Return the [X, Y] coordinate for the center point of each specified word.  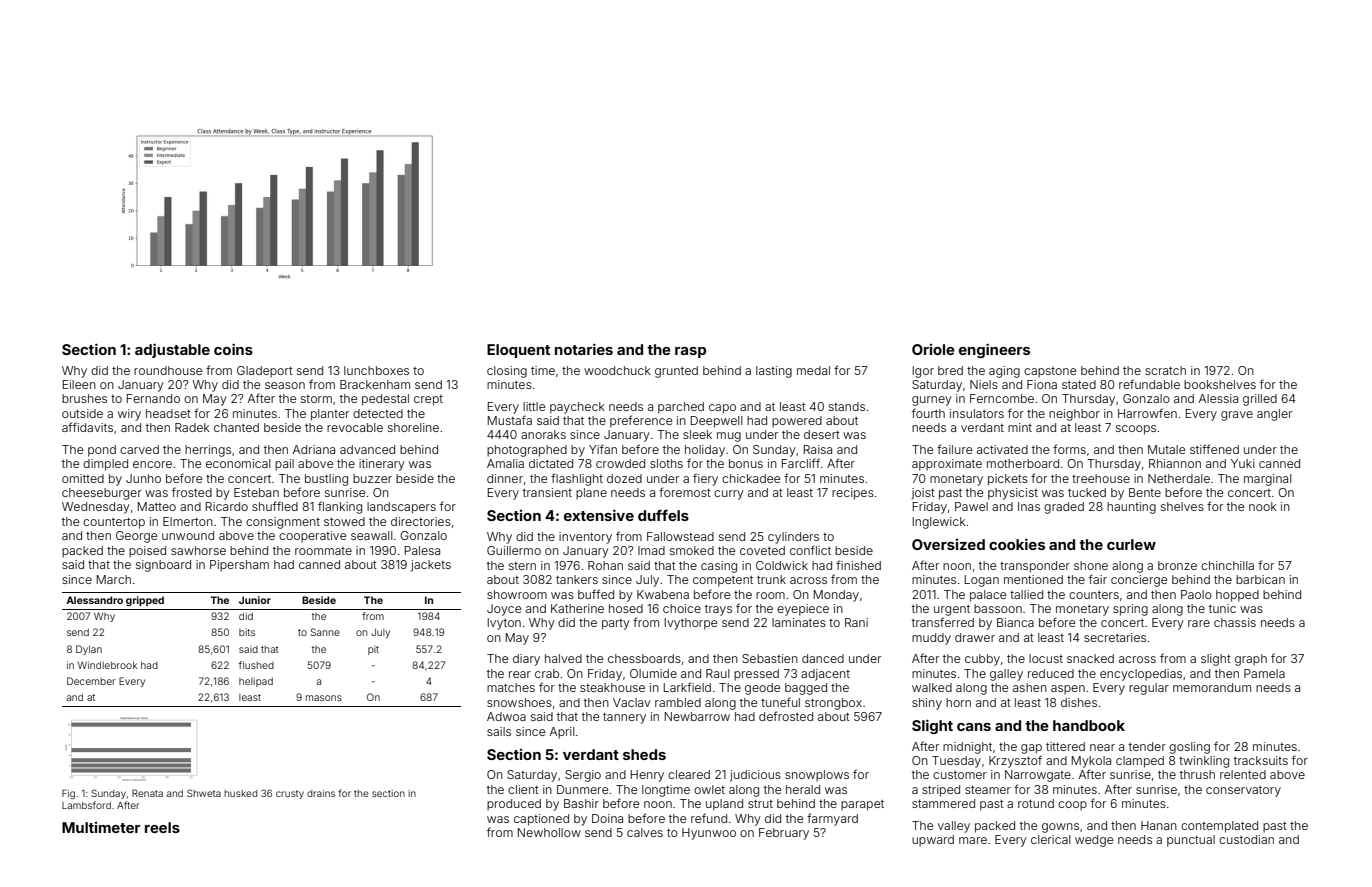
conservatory [1243, 791]
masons [324, 698]
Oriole [933, 349]
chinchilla [1227, 565]
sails [499, 731]
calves [645, 832]
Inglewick [939, 523]
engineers [994, 350]
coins [233, 349]
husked [241, 793]
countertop [114, 523]
